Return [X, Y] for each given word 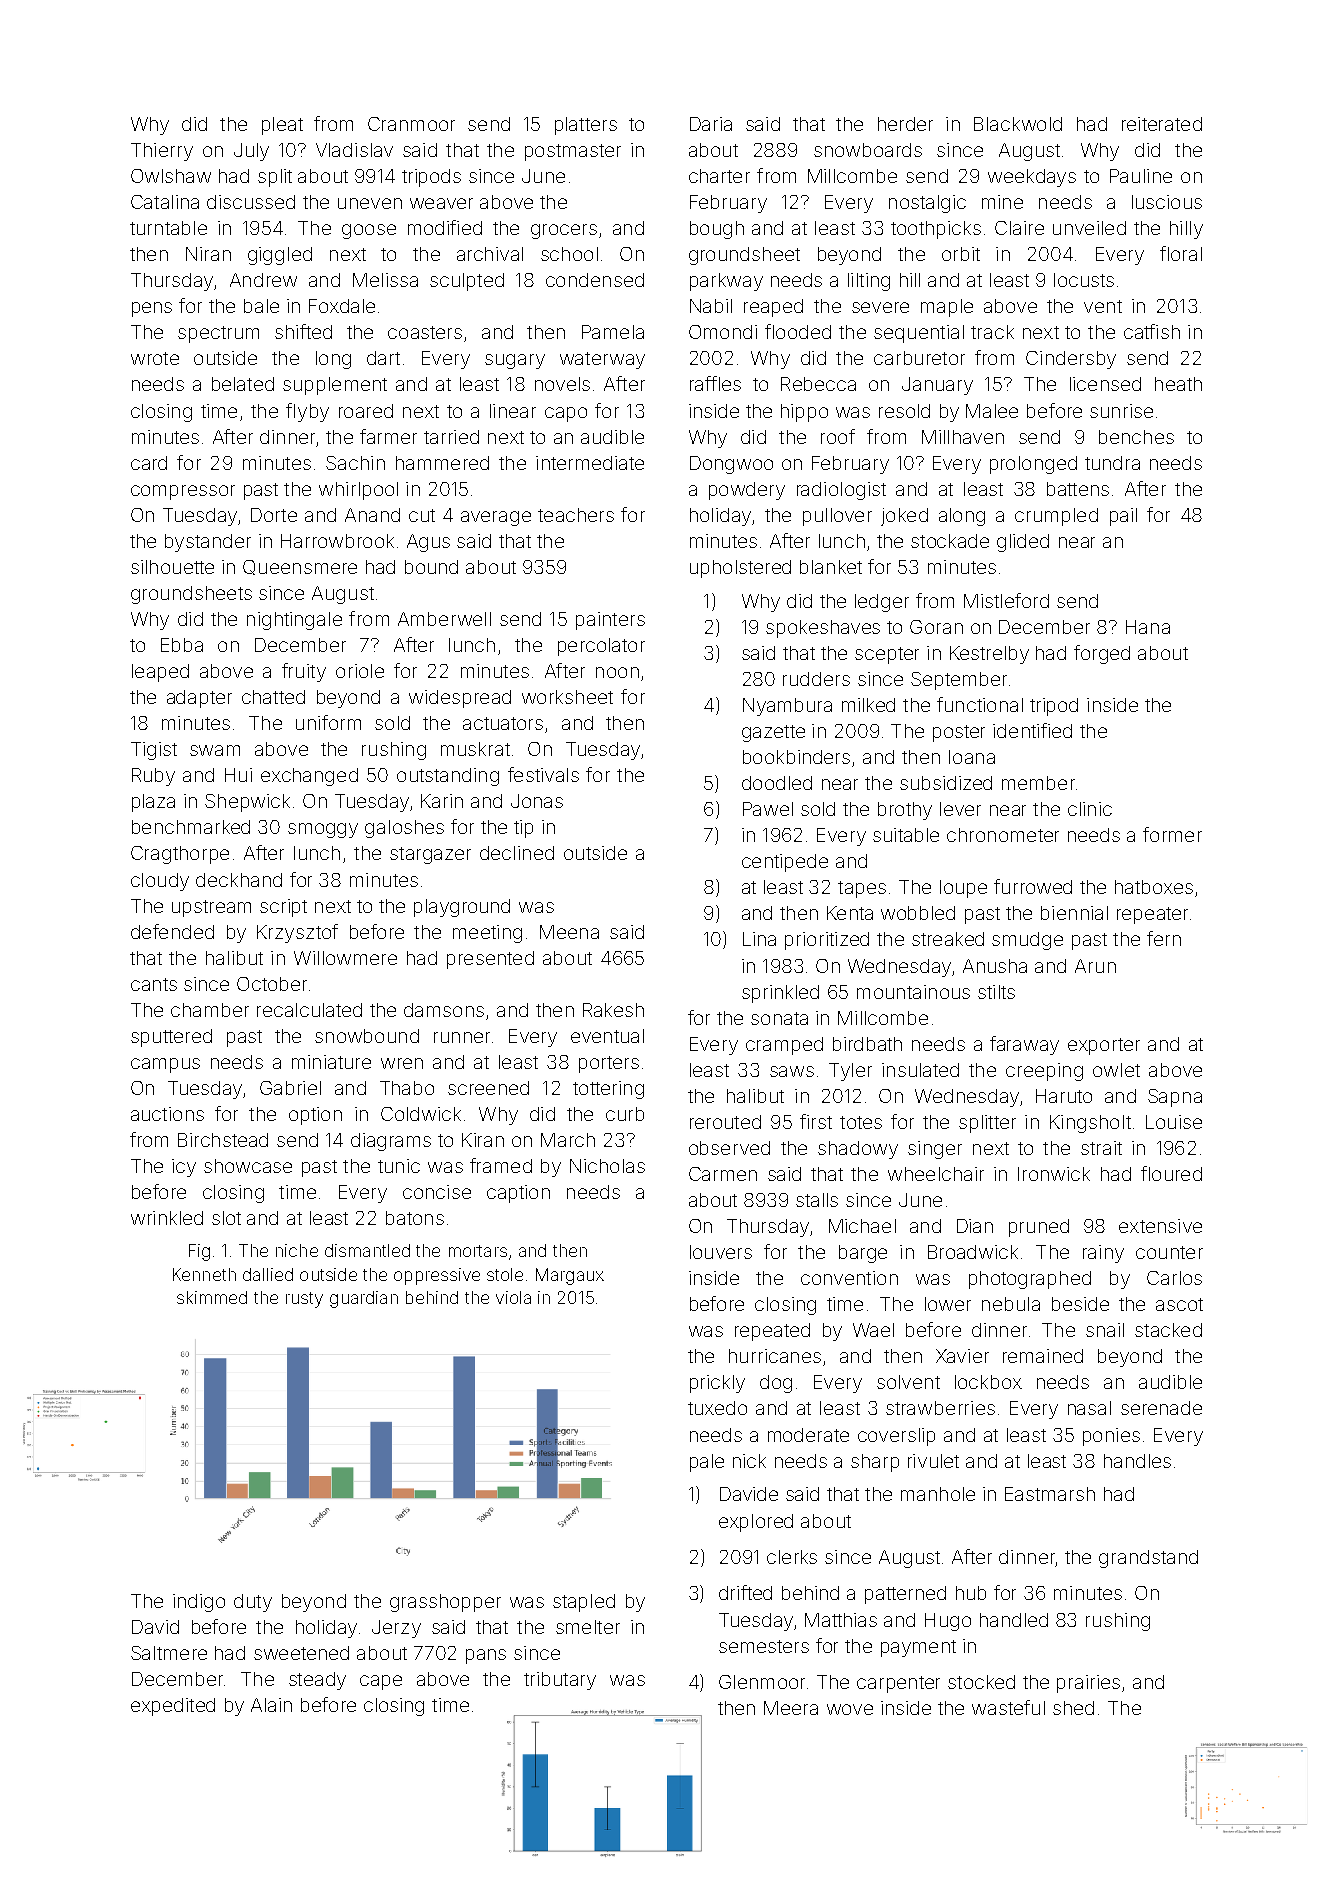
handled [1014, 1620]
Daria [711, 124]
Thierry [162, 152]
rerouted [725, 1122]
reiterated [1162, 124]
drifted [745, 1592]
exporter [1104, 1046]
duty [253, 1603]
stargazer [430, 855]
